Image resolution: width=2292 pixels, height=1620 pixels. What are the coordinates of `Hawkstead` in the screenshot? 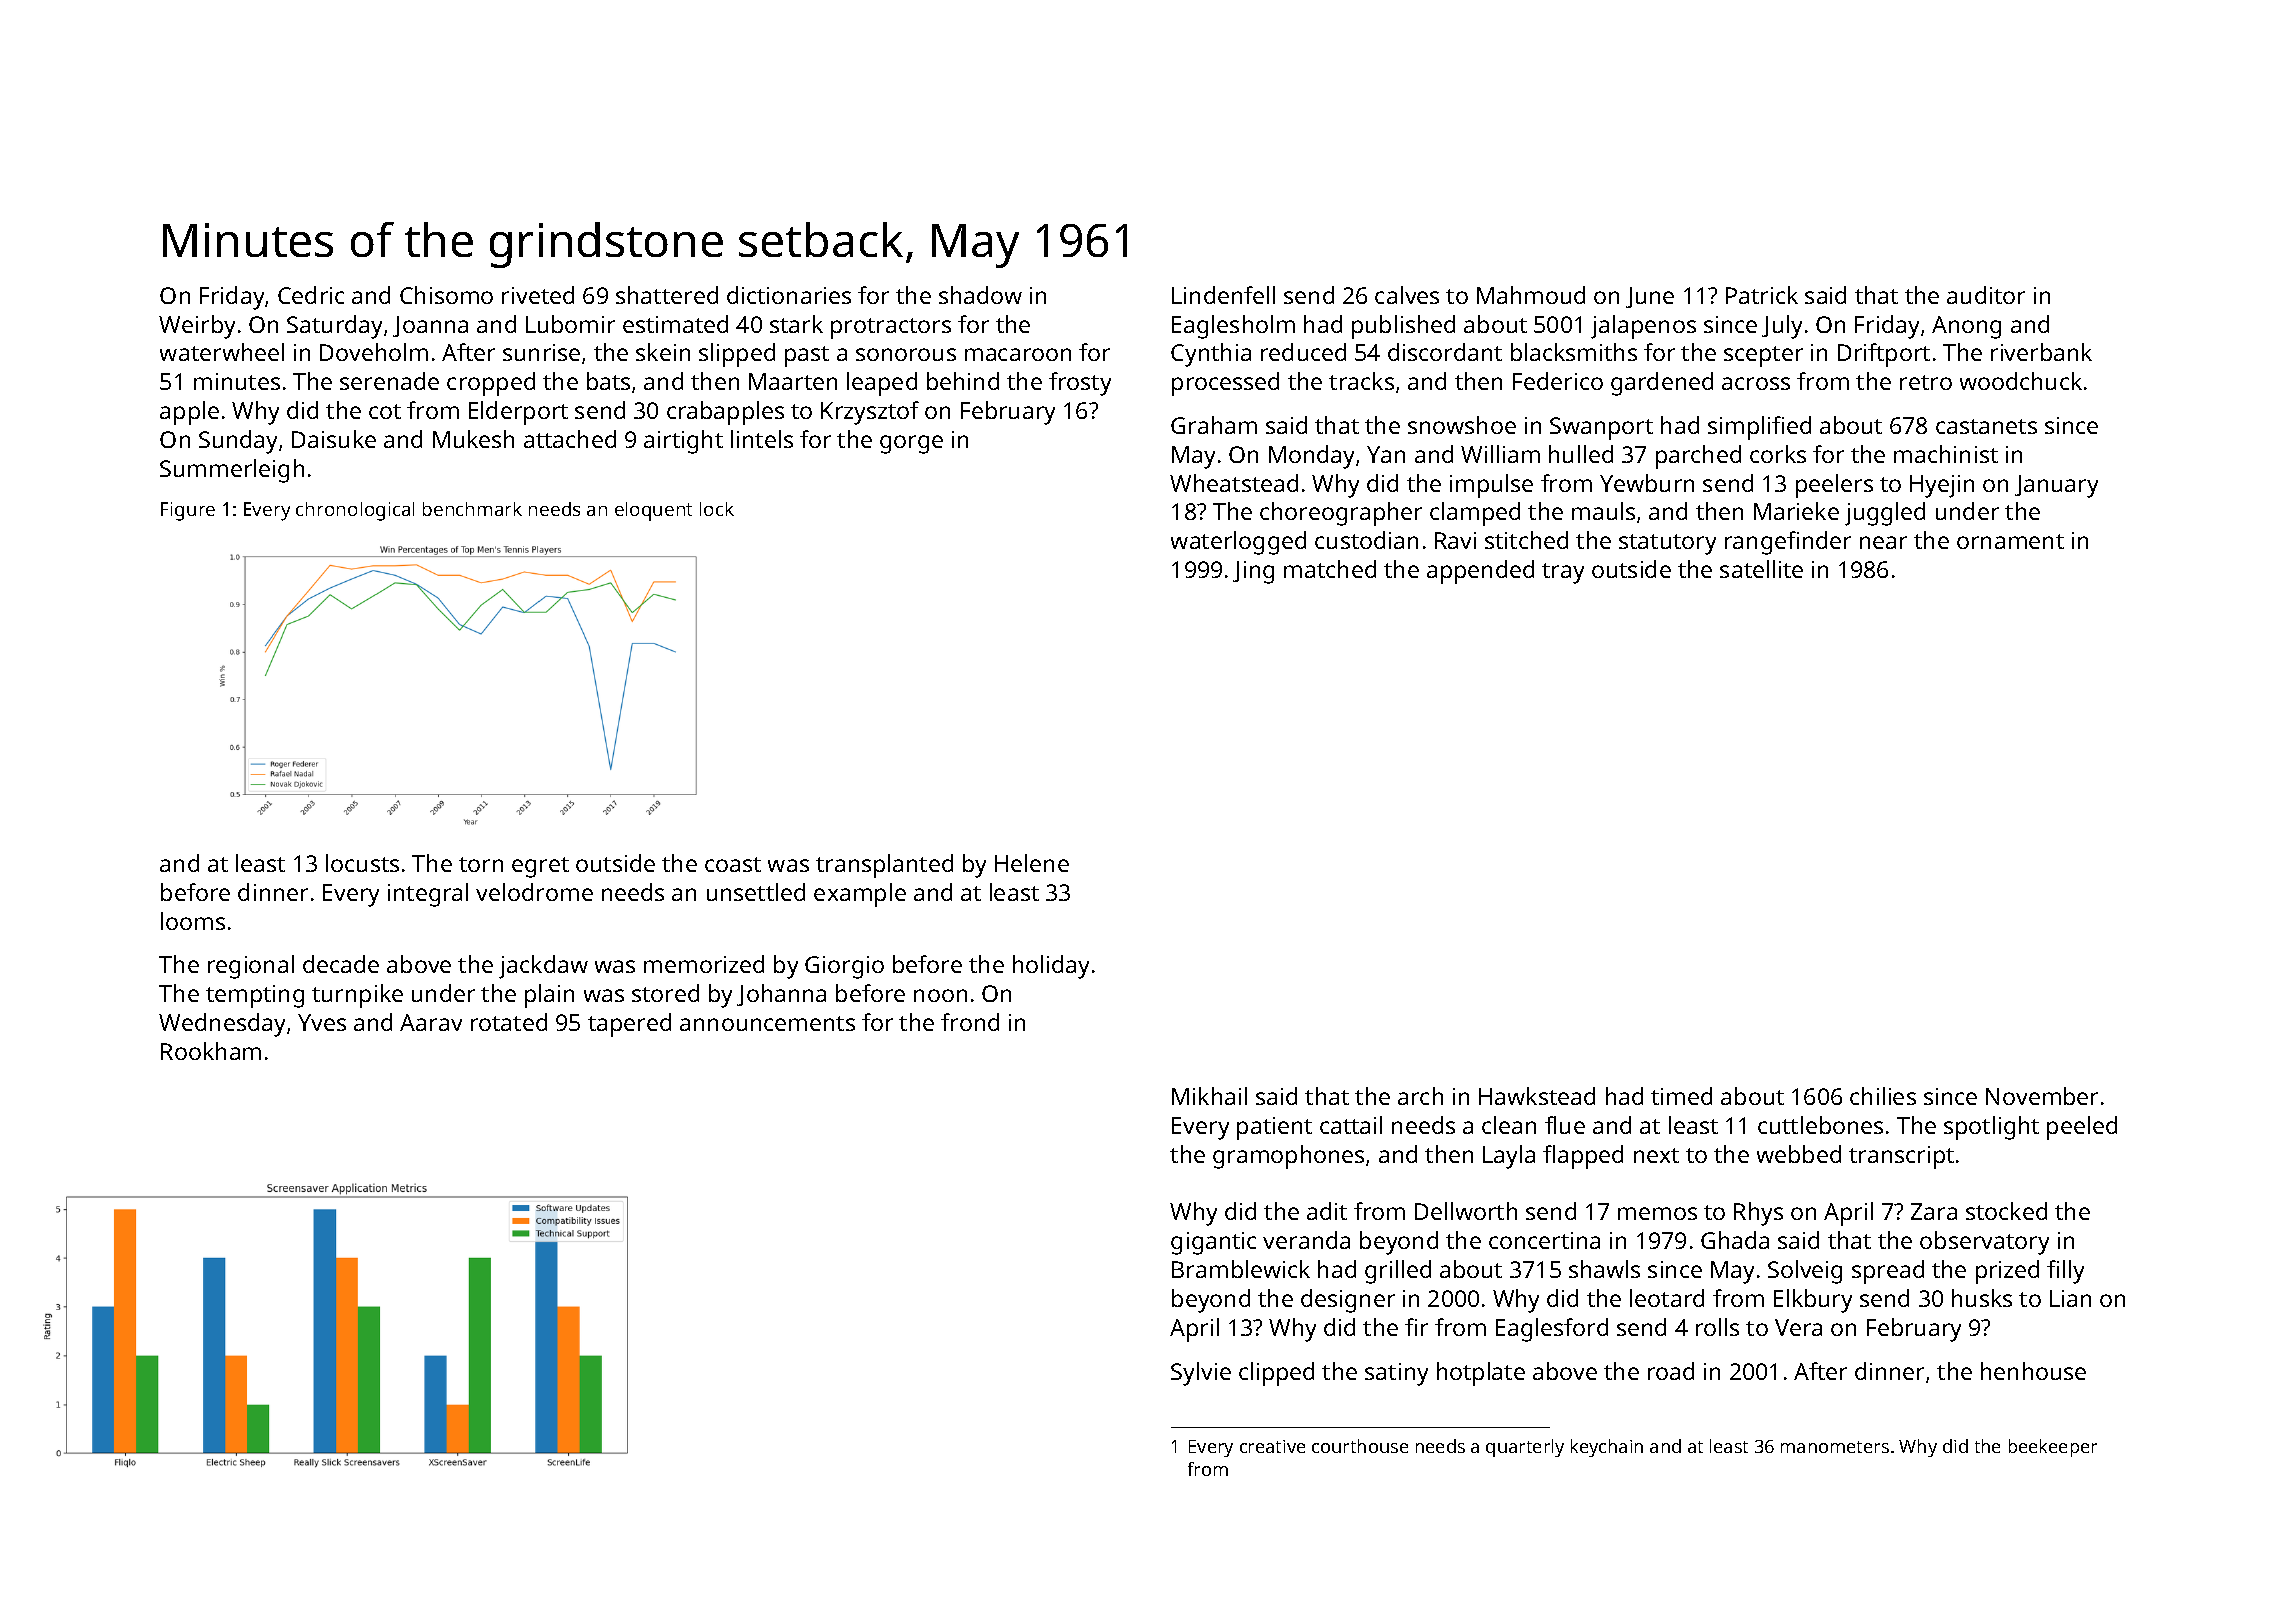 It's located at (1537, 1096).
